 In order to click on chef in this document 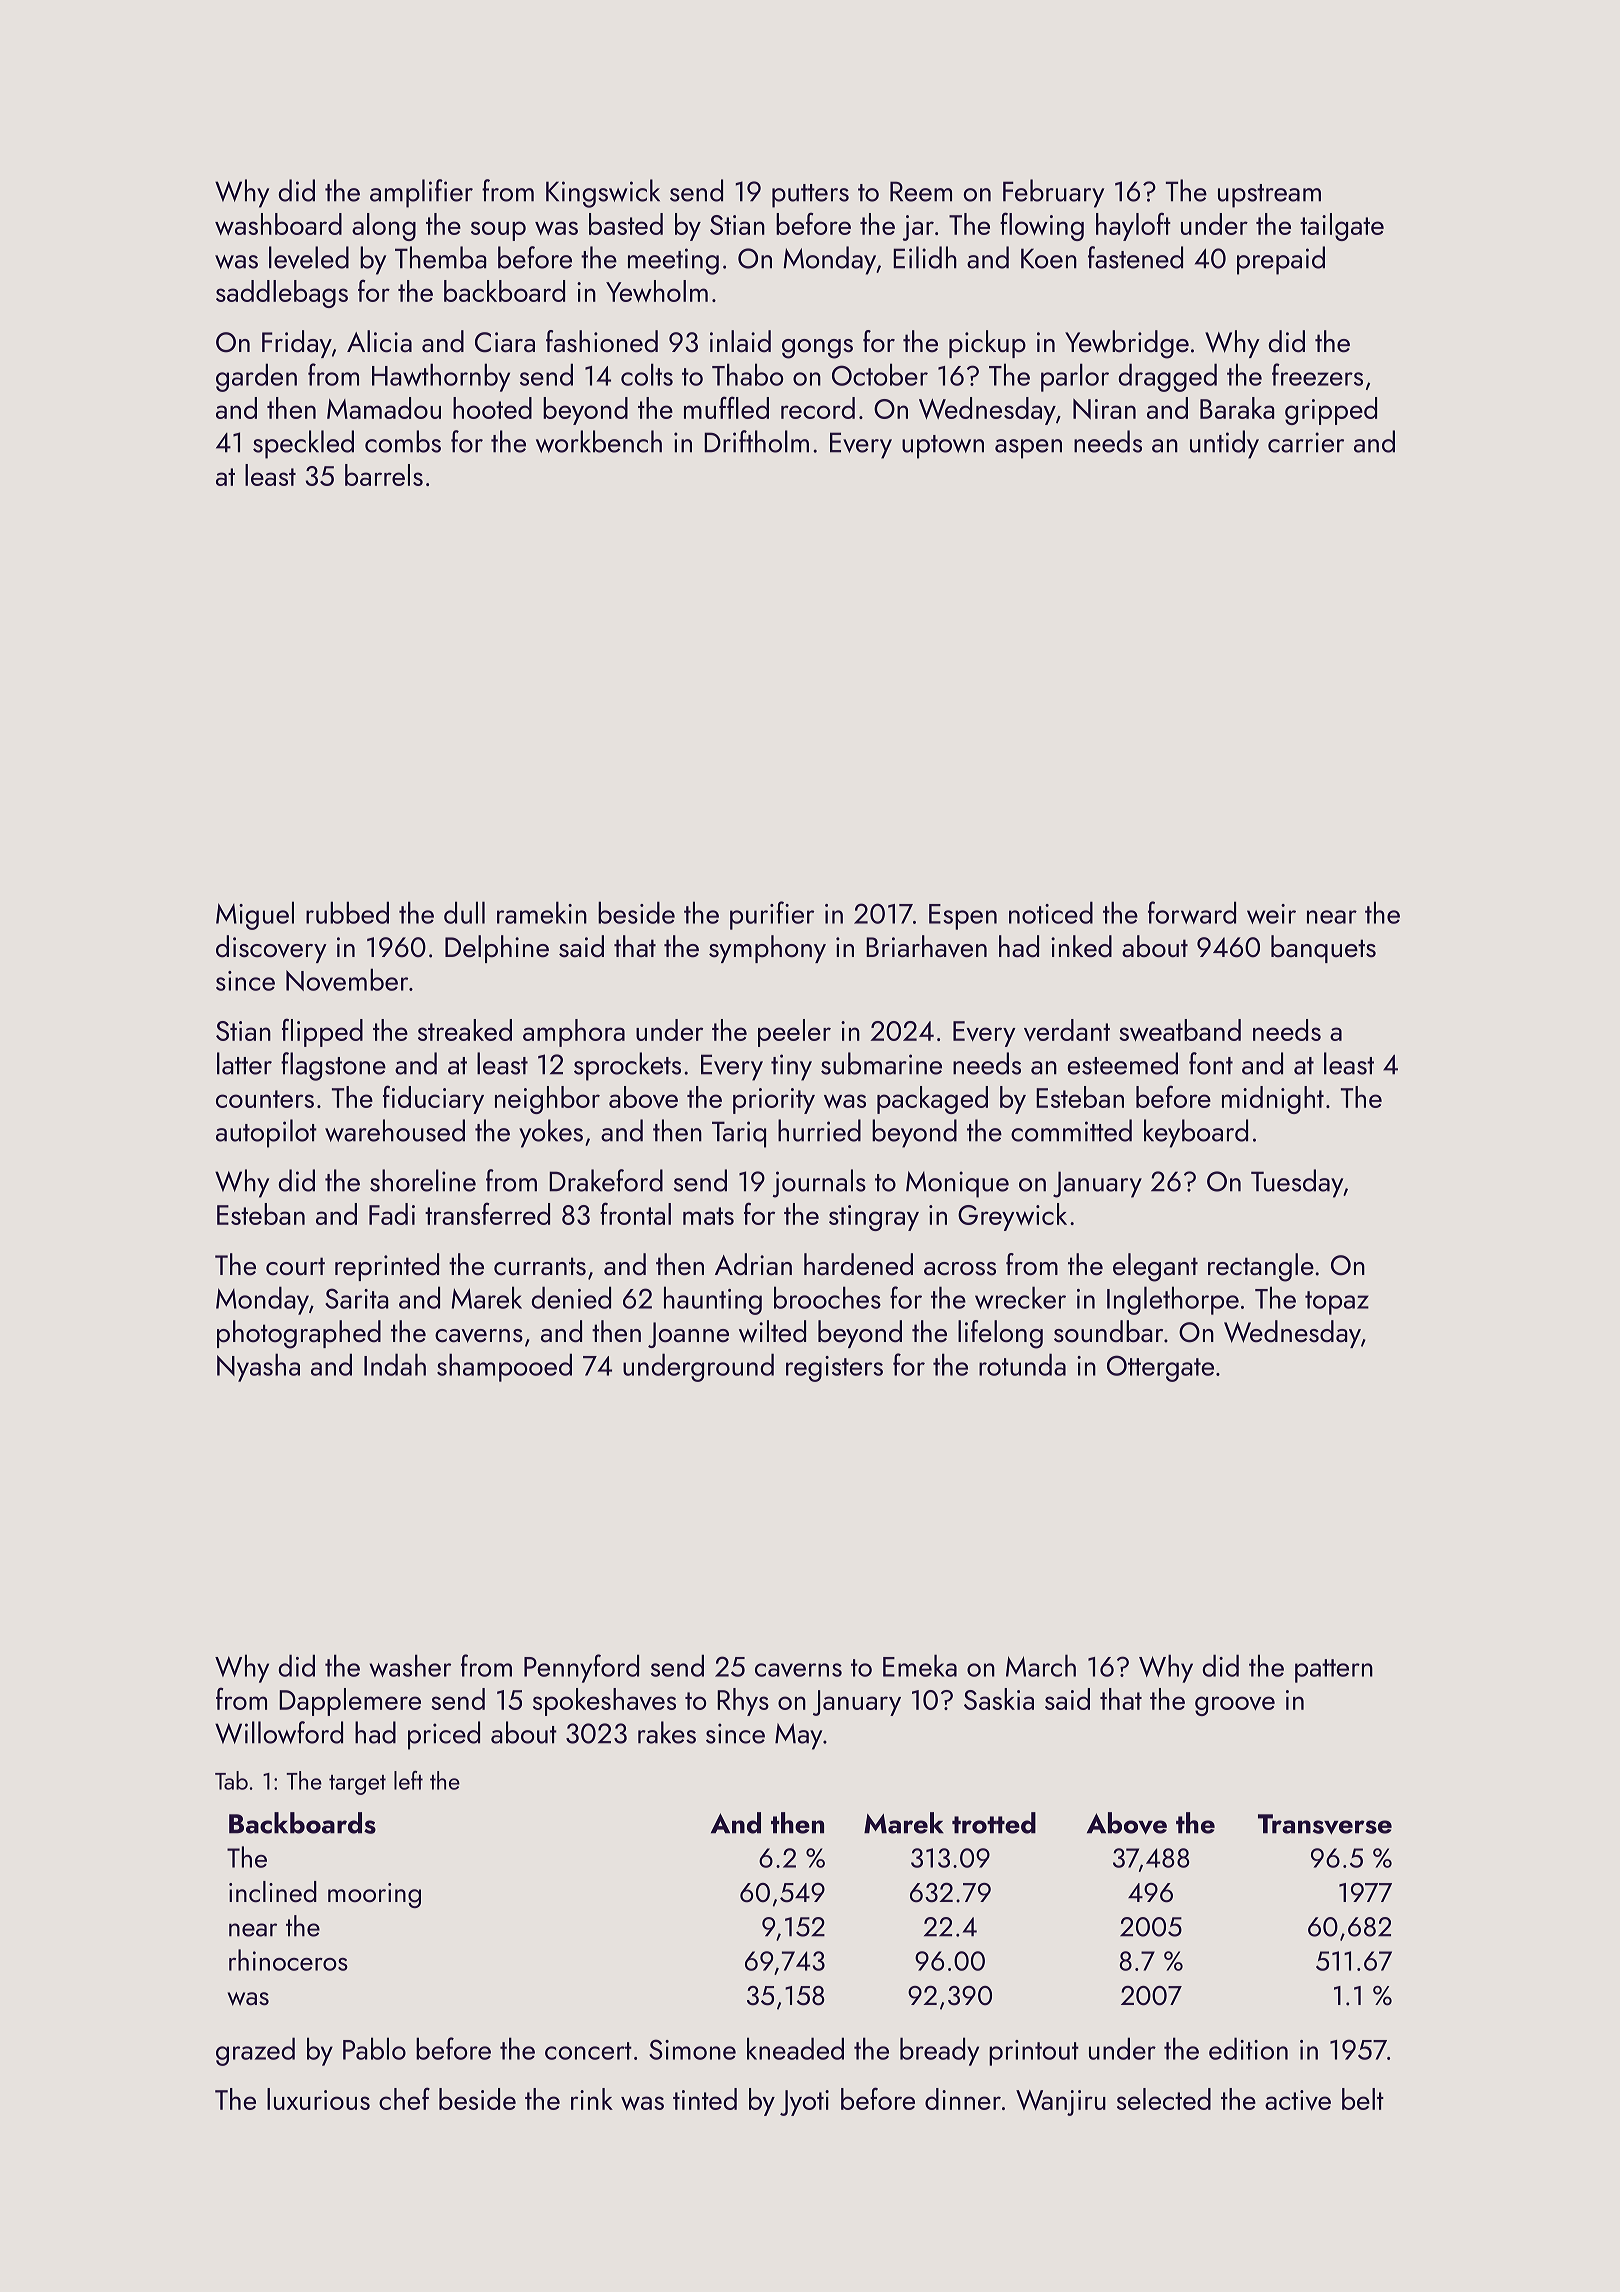, I will do `click(404, 2098)`.
